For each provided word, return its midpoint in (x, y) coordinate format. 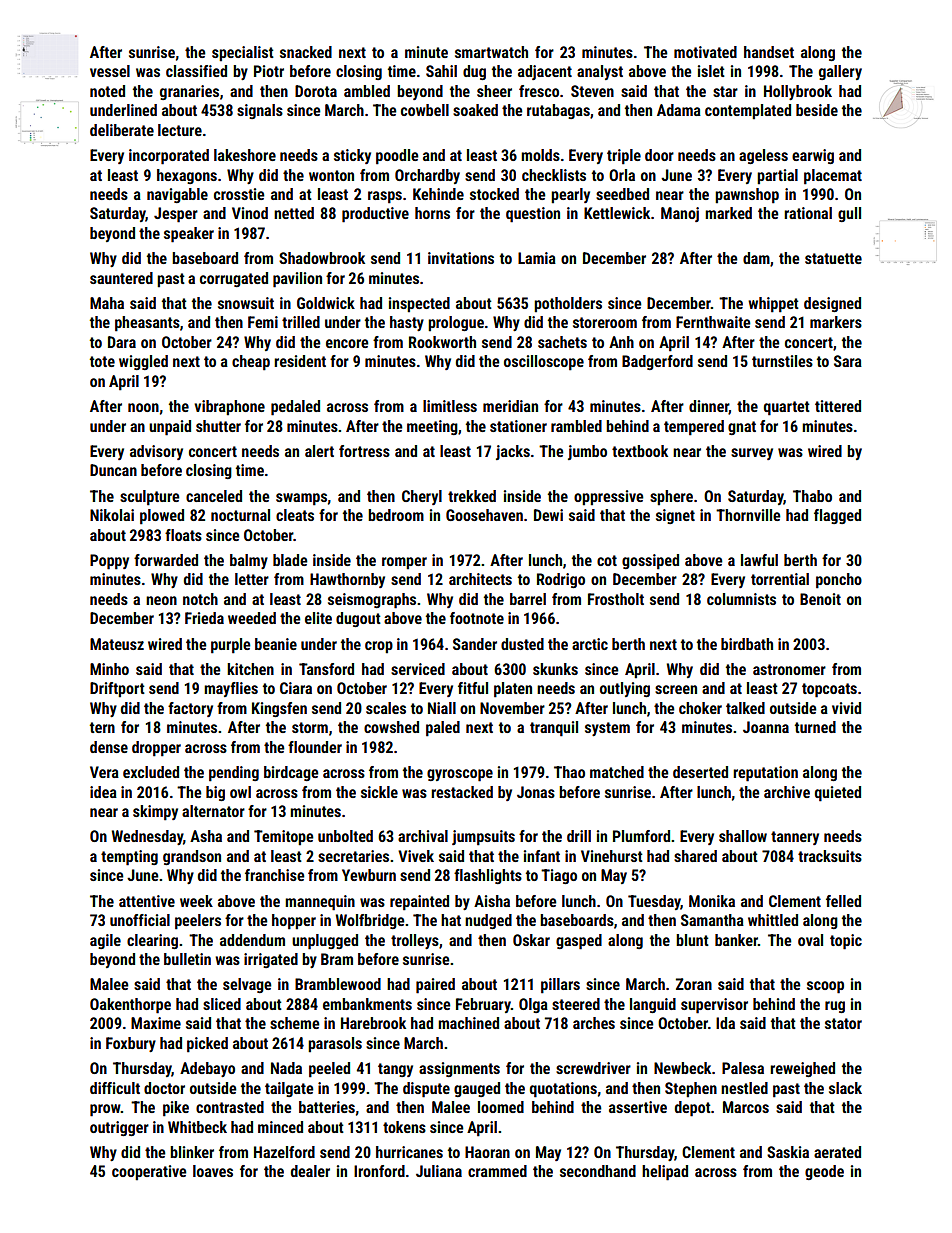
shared (695, 856)
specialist (243, 54)
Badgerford (657, 362)
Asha (206, 836)
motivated (705, 52)
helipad (665, 1173)
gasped (579, 942)
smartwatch (491, 52)
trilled (301, 322)
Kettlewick (617, 213)
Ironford (379, 1171)
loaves (213, 1171)
